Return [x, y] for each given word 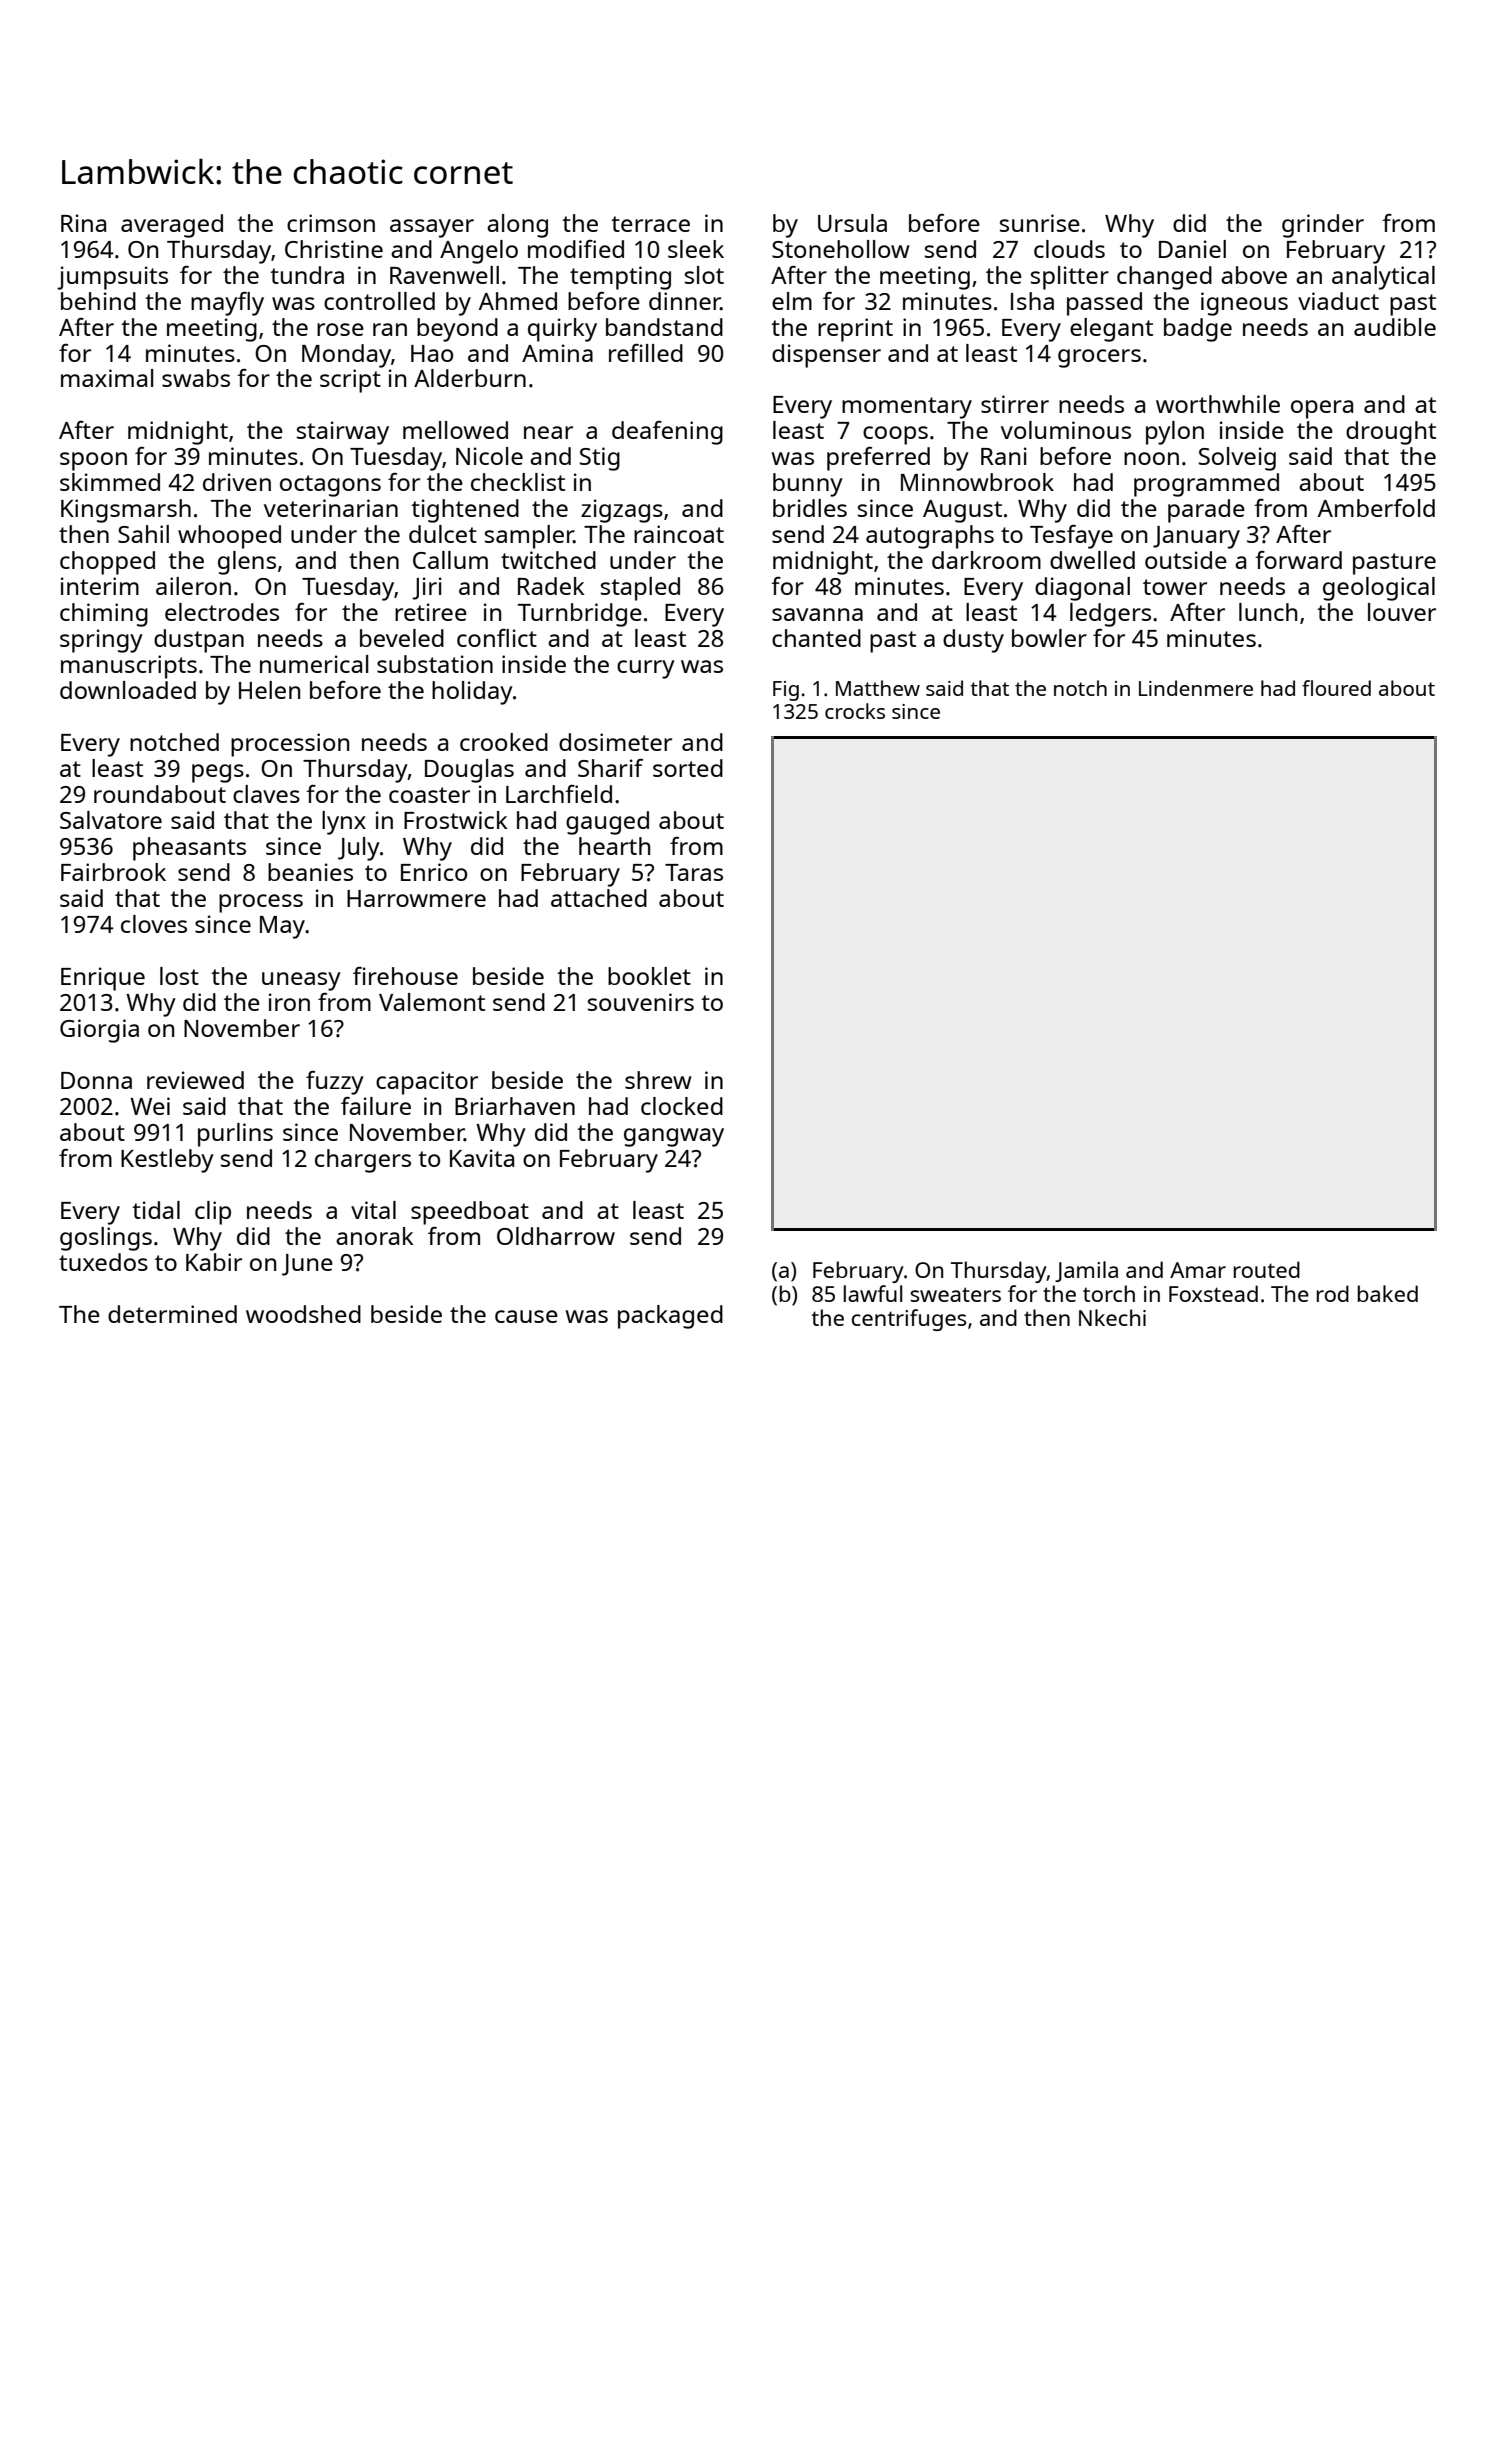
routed [1267, 1269]
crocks [855, 711]
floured [1336, 688]
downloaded [128, 690]
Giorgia [99, 1031]
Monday [346, 356]
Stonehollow [841, 249]
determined [172, 1314]
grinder [1323, 226]
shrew [658, 1080]
